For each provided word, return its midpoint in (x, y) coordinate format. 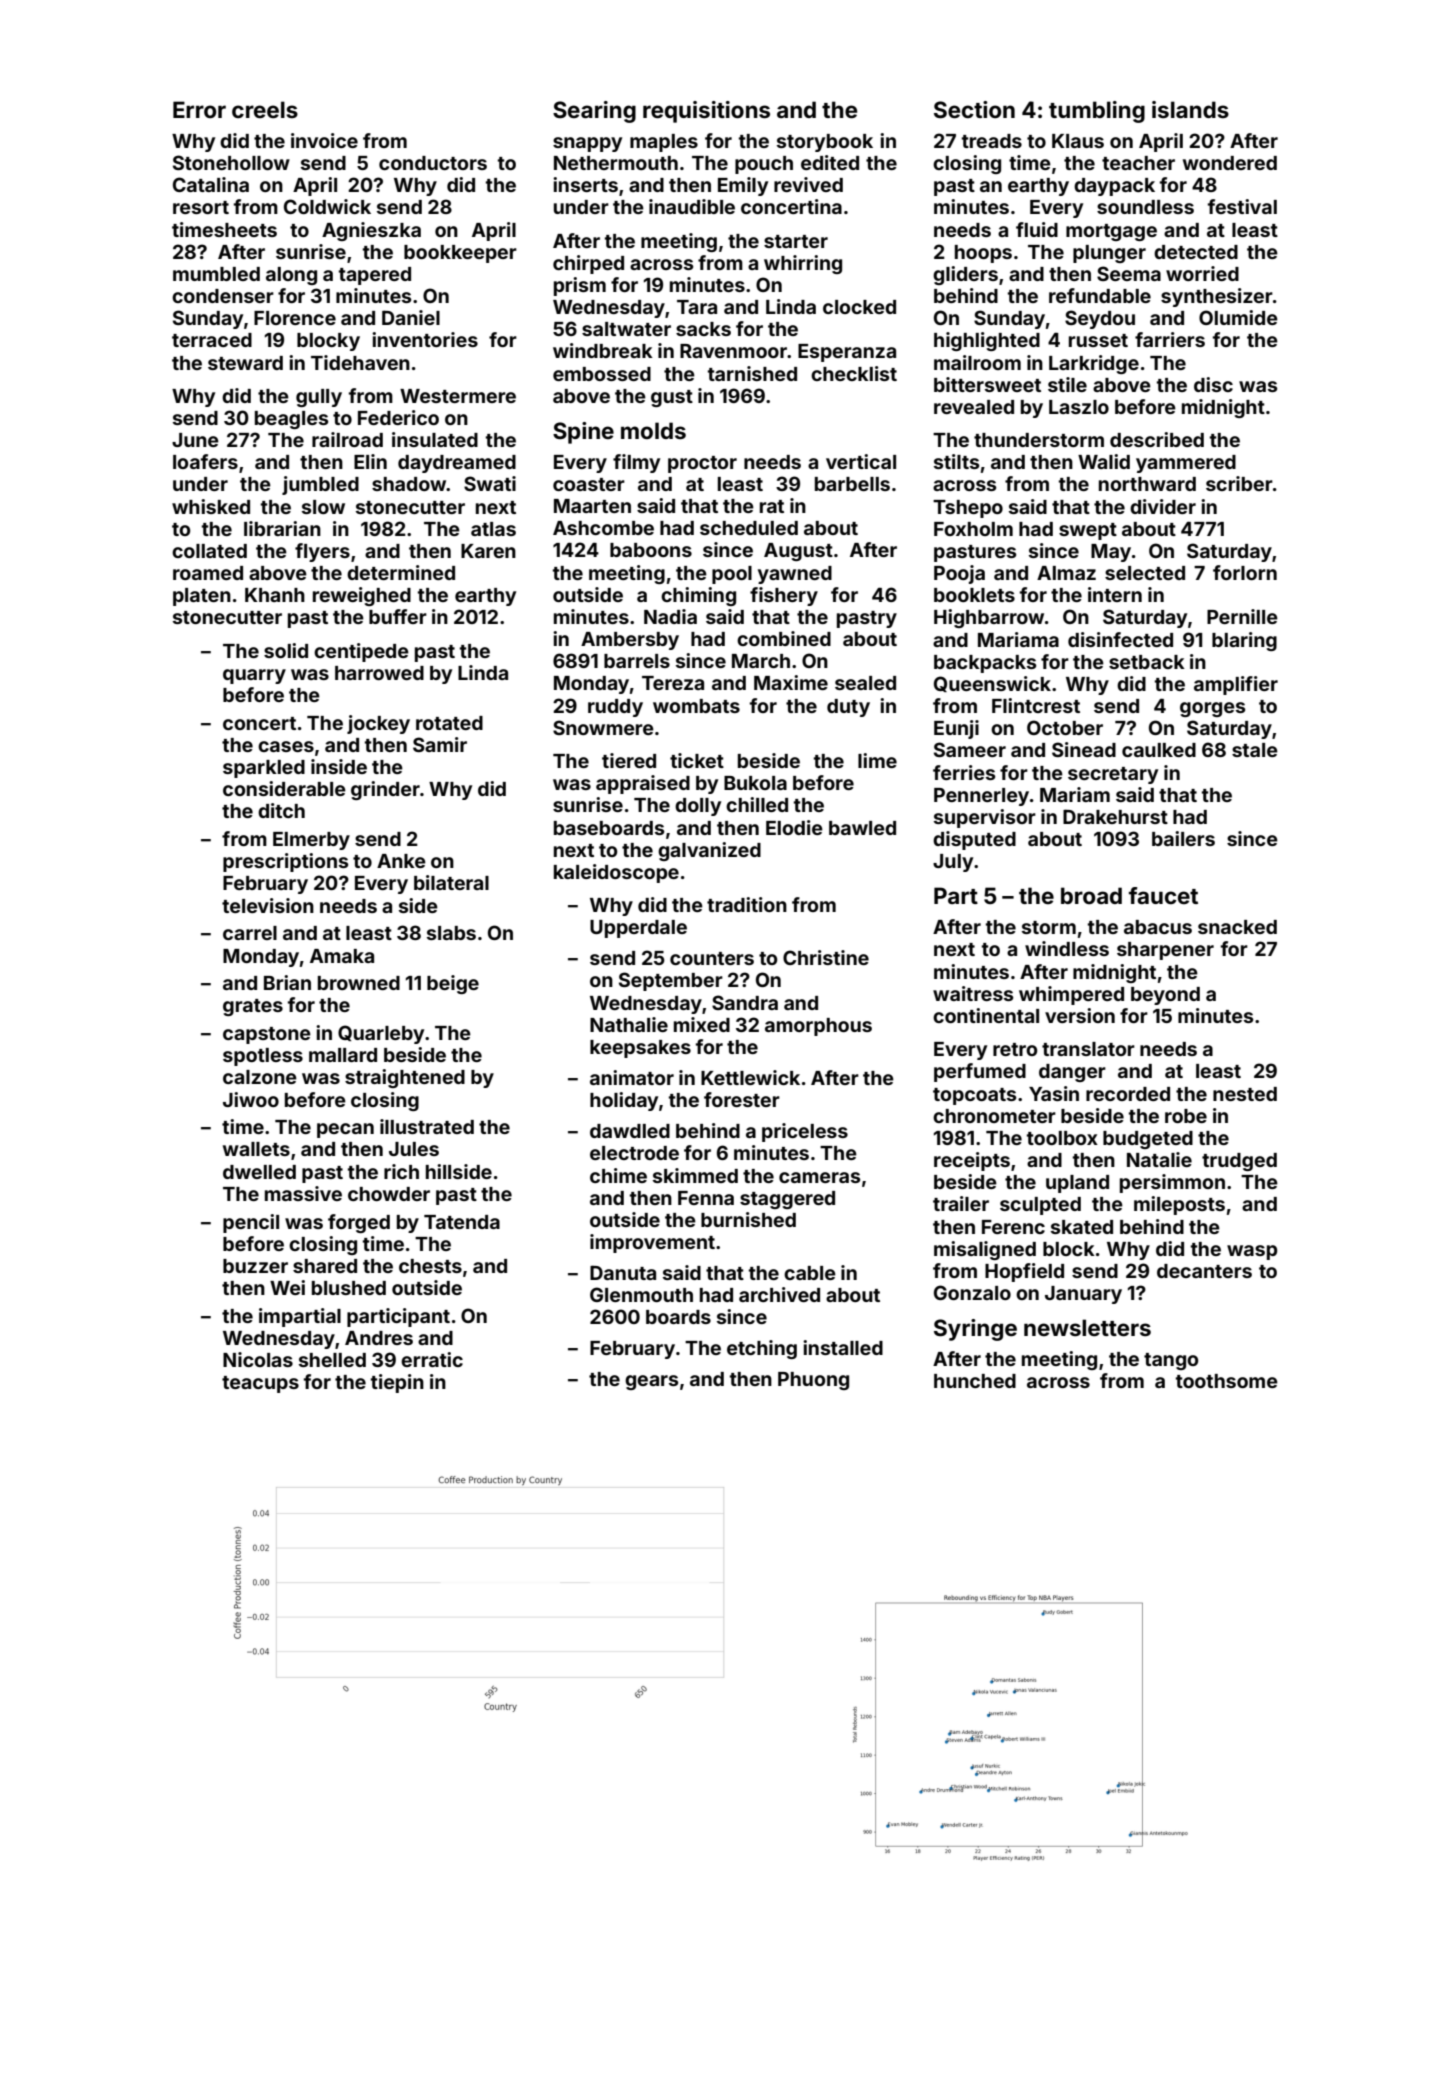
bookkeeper (460, 254)
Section (974, 110)
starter (796, 241)
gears (651, 1382)
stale (1255, 750)
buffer (398, 616)
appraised (643, 784)
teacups (260, 1384)
